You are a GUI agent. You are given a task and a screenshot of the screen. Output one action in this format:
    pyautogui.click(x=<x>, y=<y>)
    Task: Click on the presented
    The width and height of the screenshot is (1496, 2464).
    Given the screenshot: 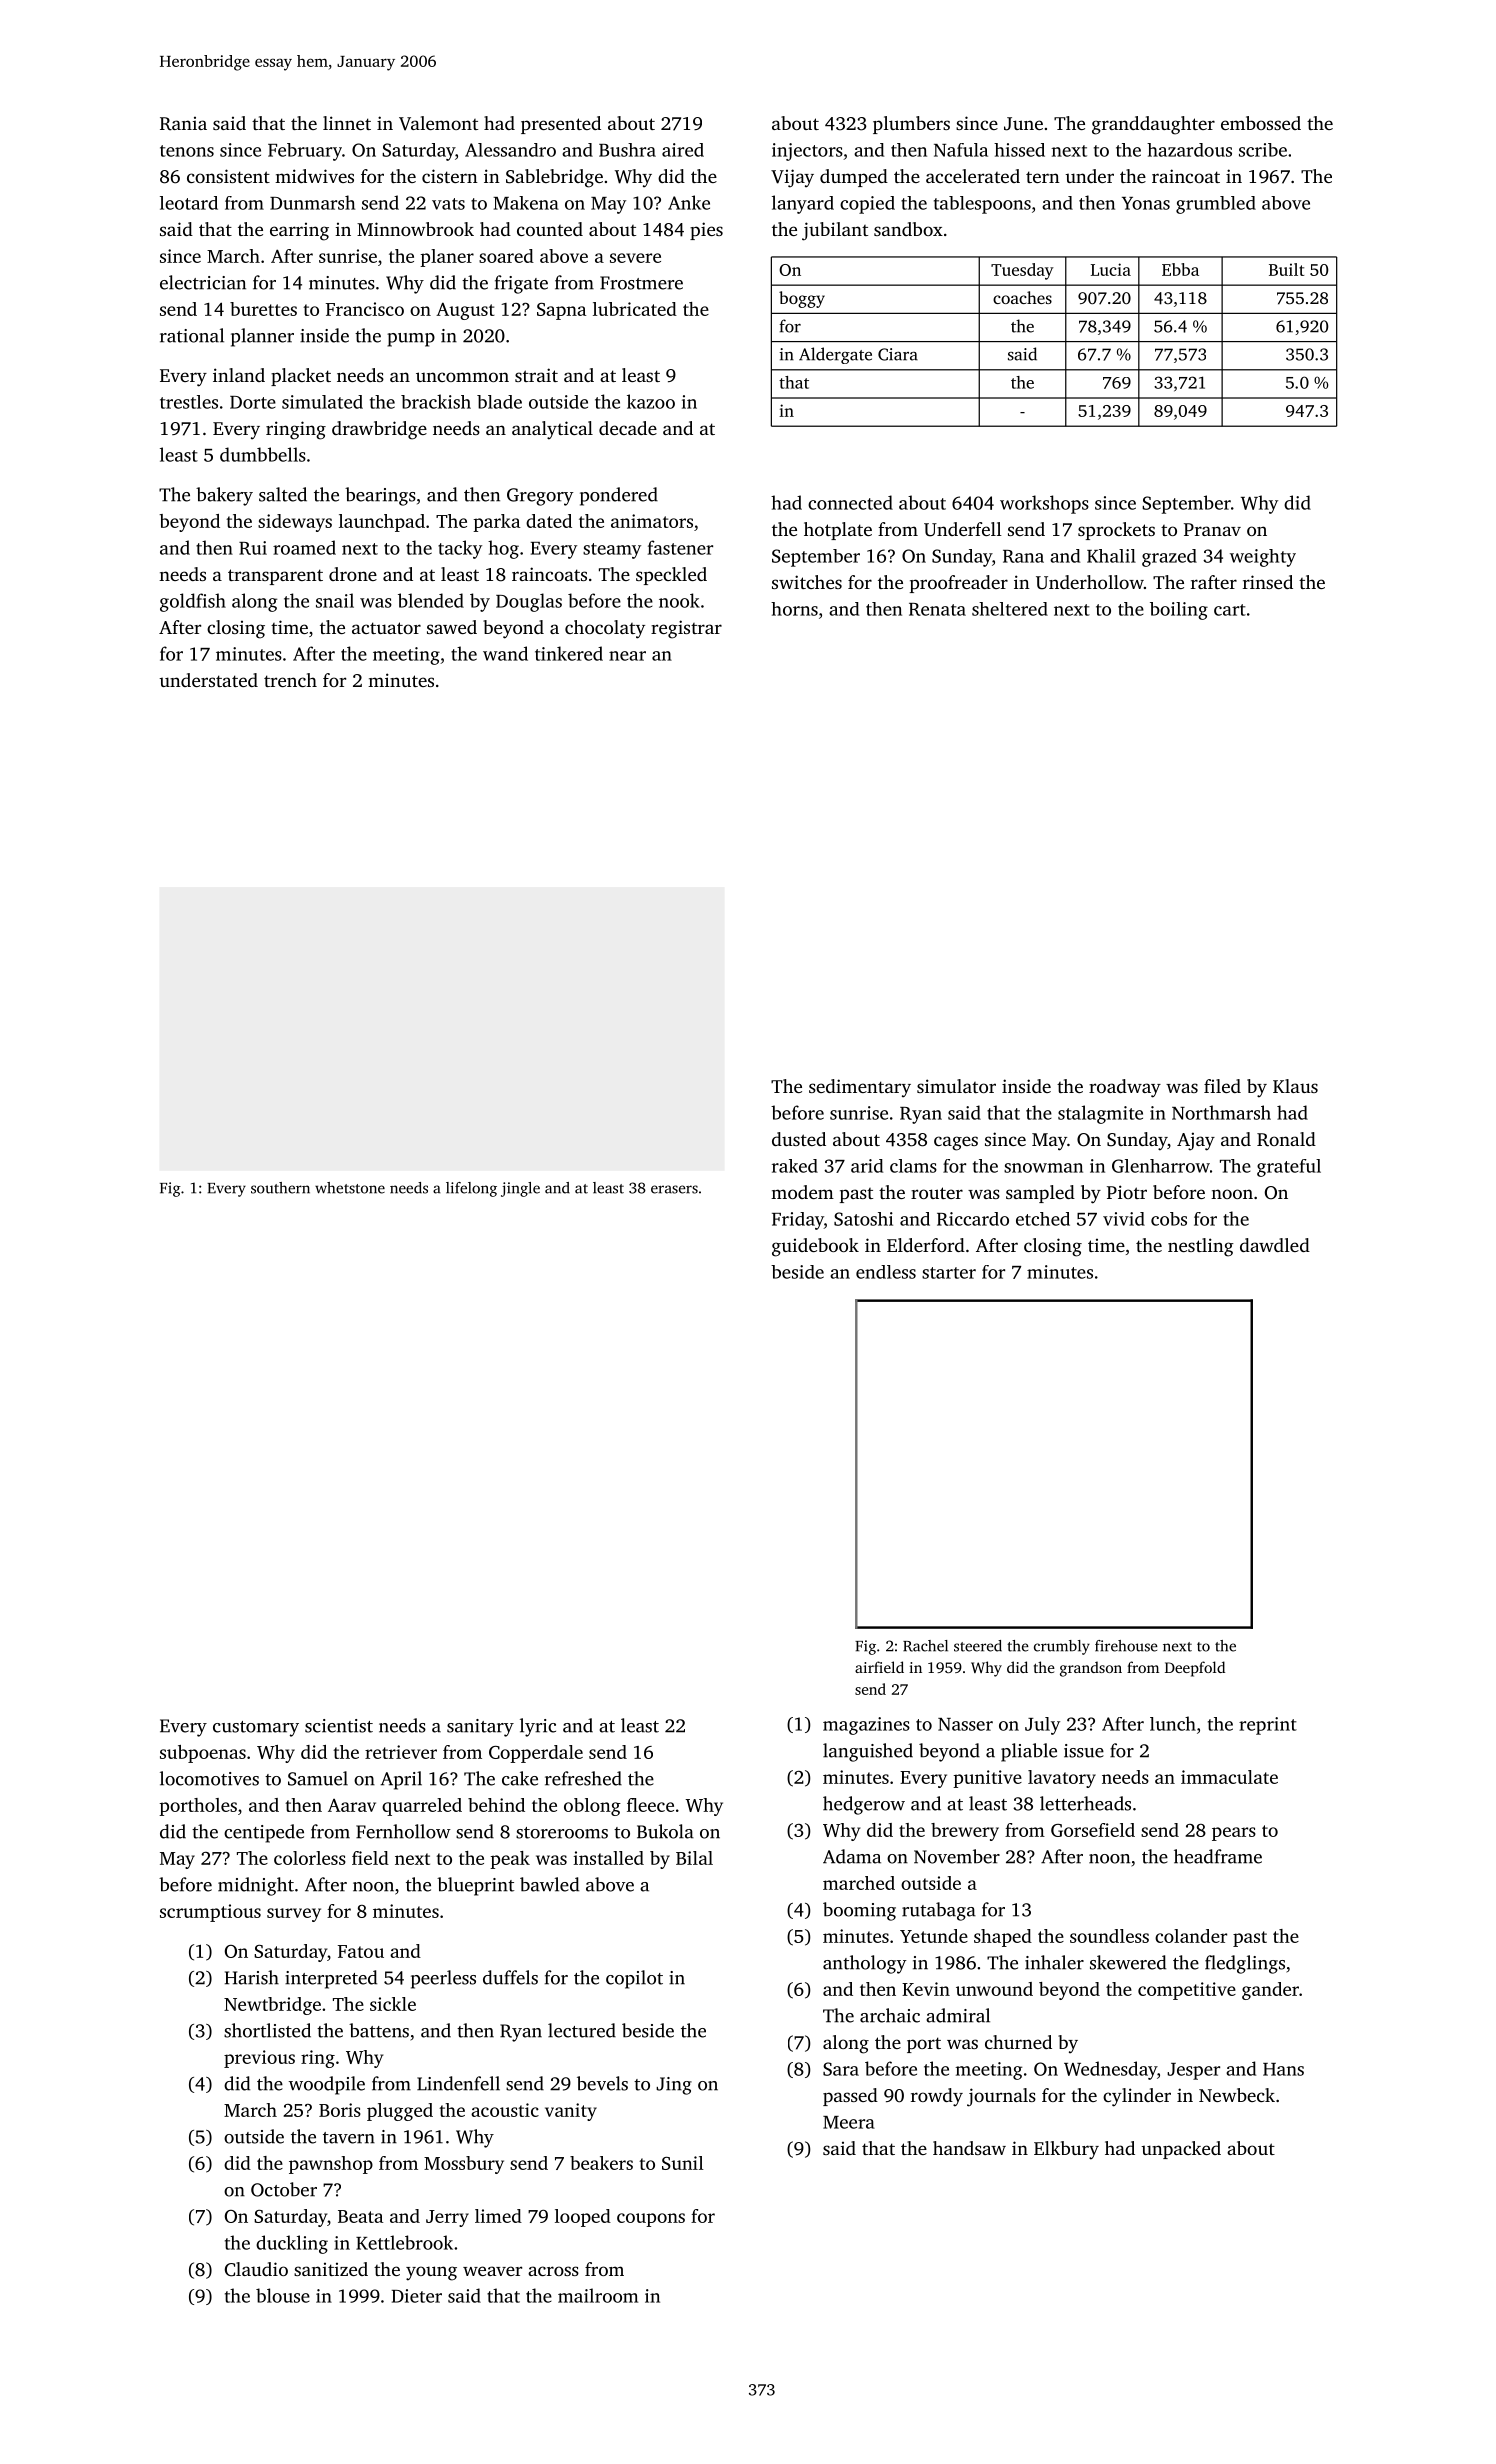 What is the action you would take?
    pyautogui.click(x=561, y=125)
